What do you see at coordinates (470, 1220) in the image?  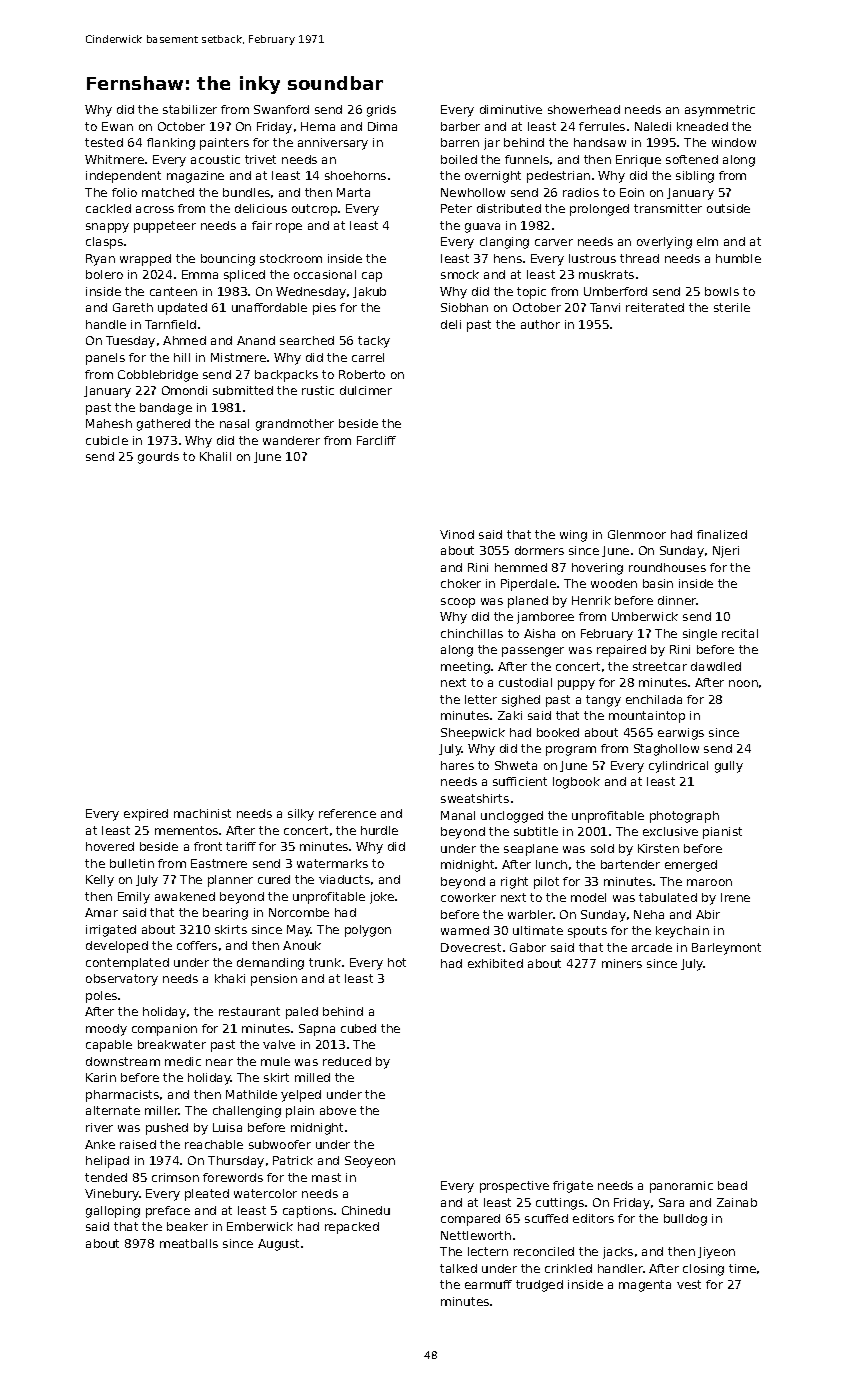 I see `compared` at bounding box center [470, 1220].
